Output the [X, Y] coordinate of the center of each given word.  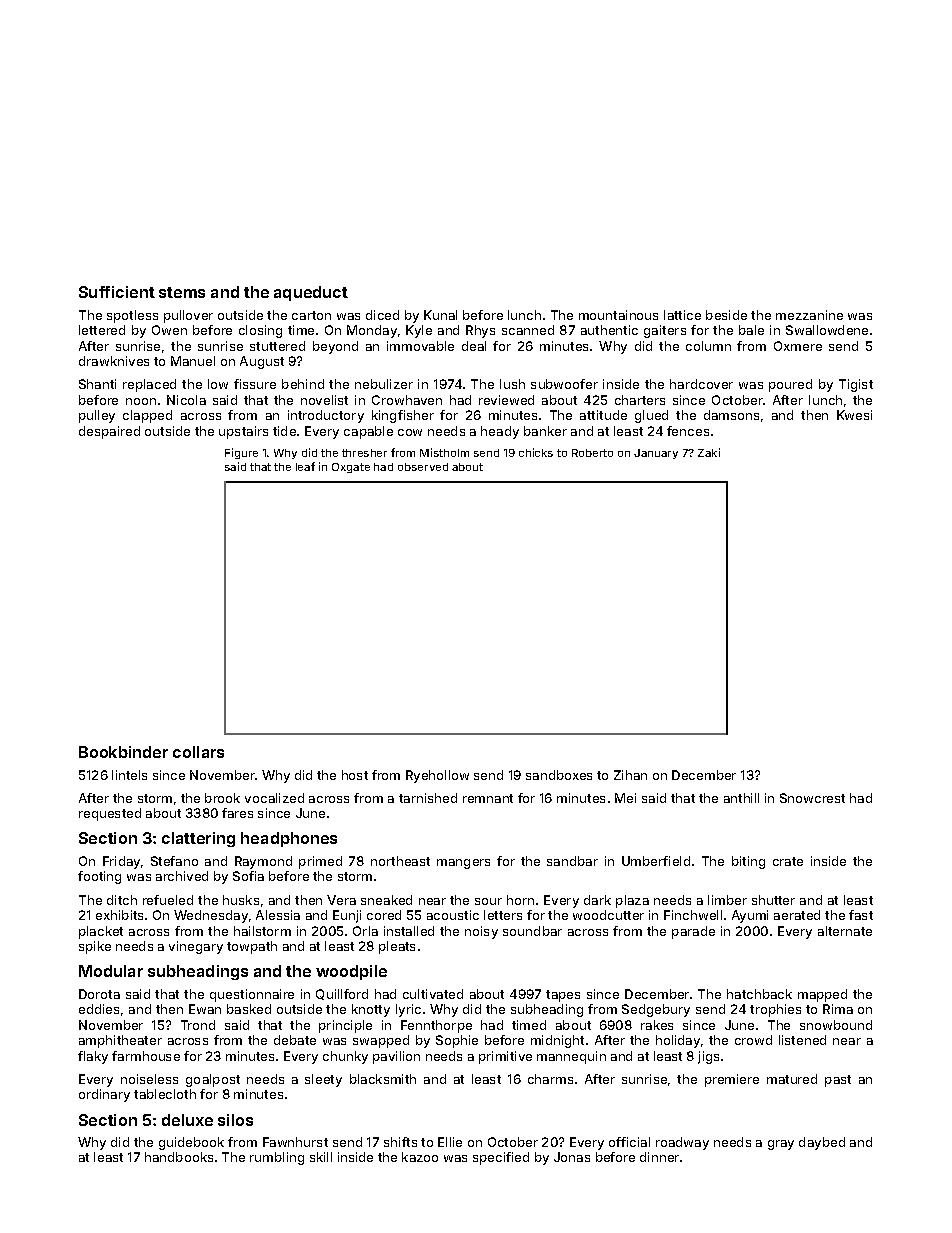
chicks [536, 452]
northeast [400, 861]
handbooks [179, 1157]
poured [790, 385]
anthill [741, 798]
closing [260, 331]
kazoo [420, 1157]
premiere [732, 1080]
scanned [528, 330]
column [708, 346]
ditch [122, 900]
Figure [241, 453]
